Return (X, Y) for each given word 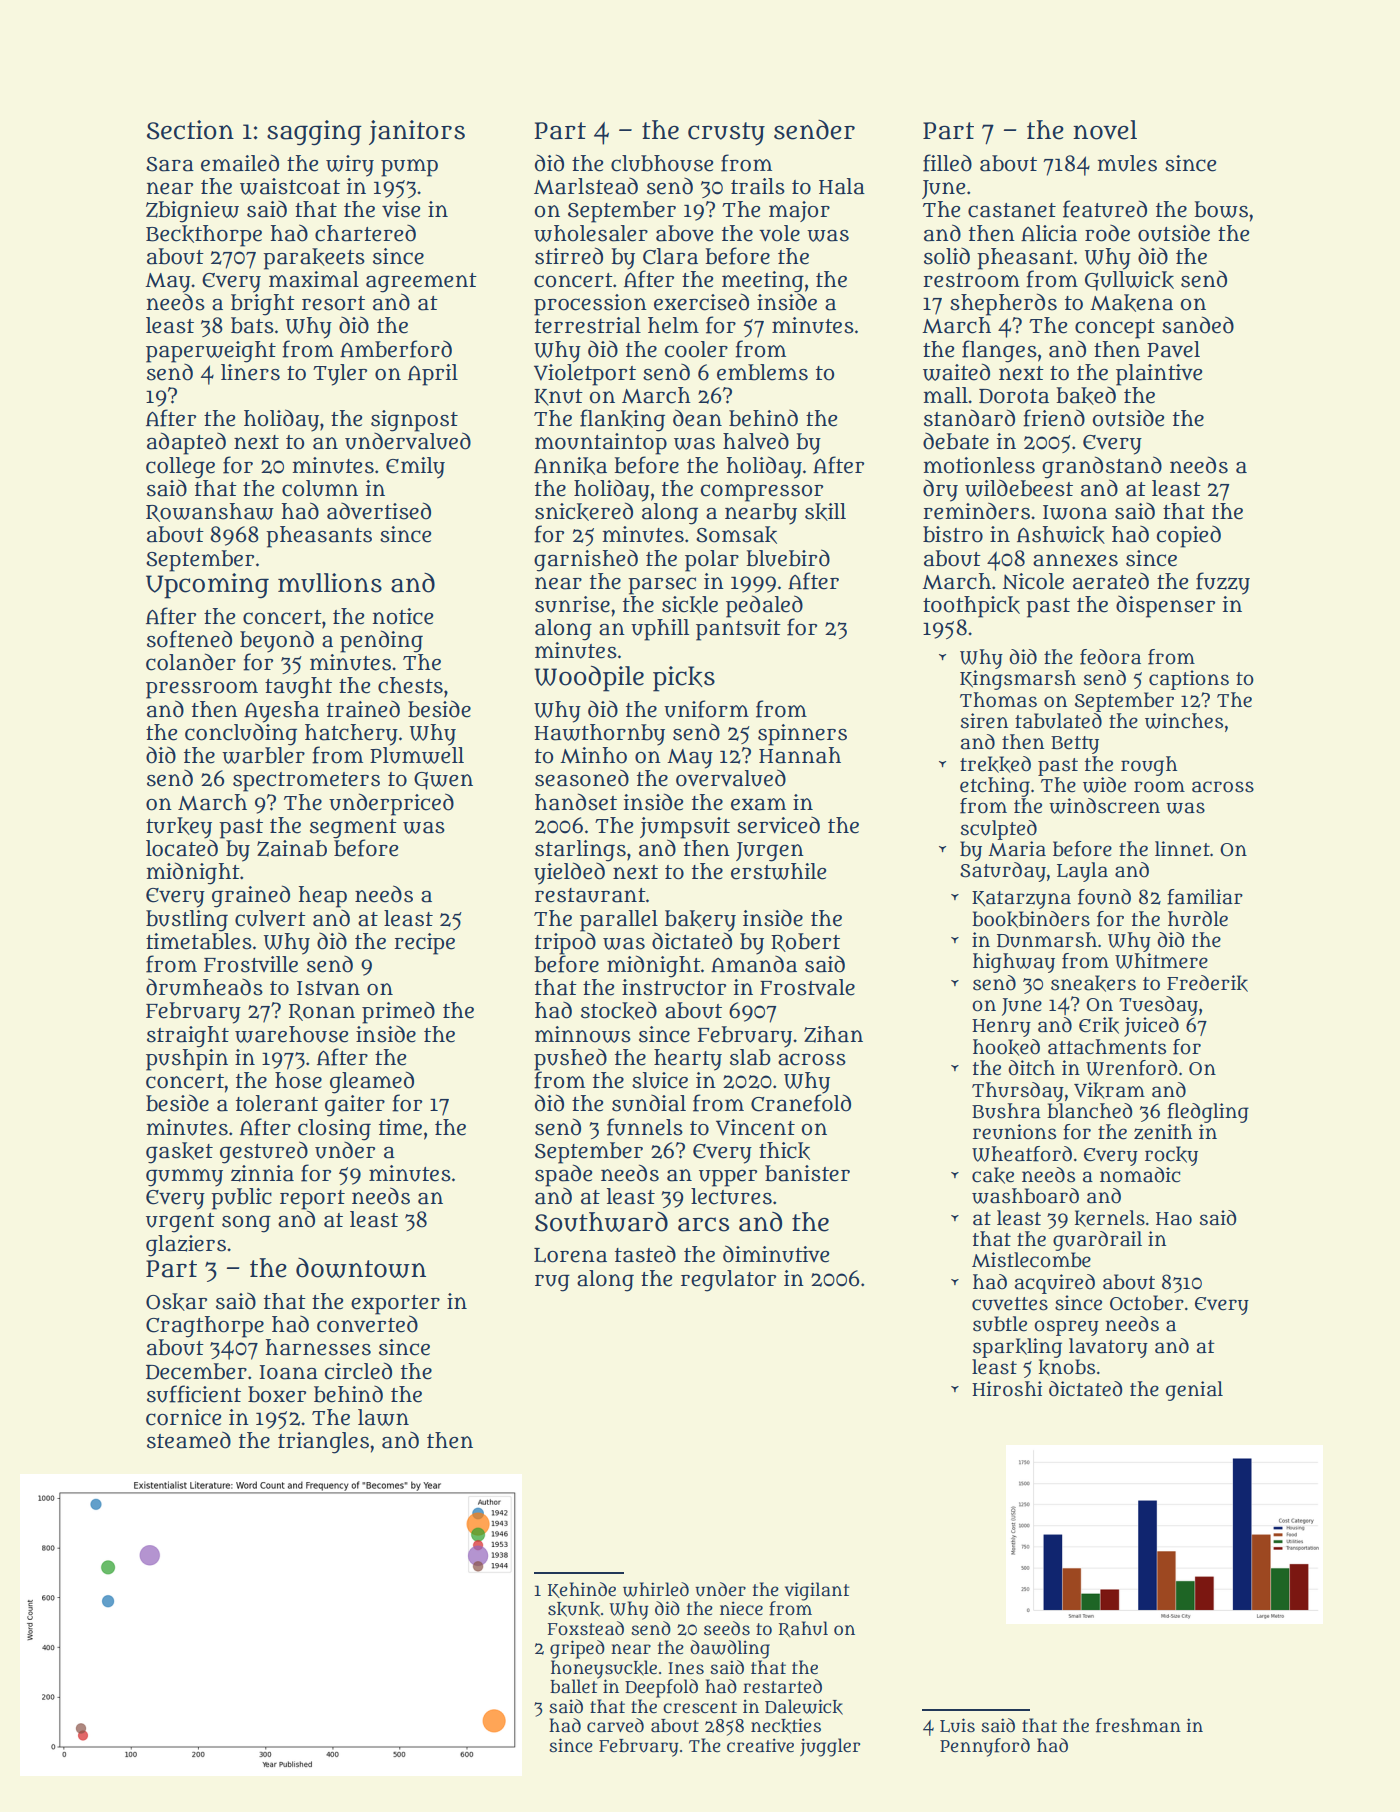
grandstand (1102, 467)
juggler (830, 1747)
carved (615, 1725)
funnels (645, 1127)
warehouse (292, 1034)
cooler (696, 349)
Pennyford (985, 1747)
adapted (186, 443)
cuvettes (1010, 1304)
